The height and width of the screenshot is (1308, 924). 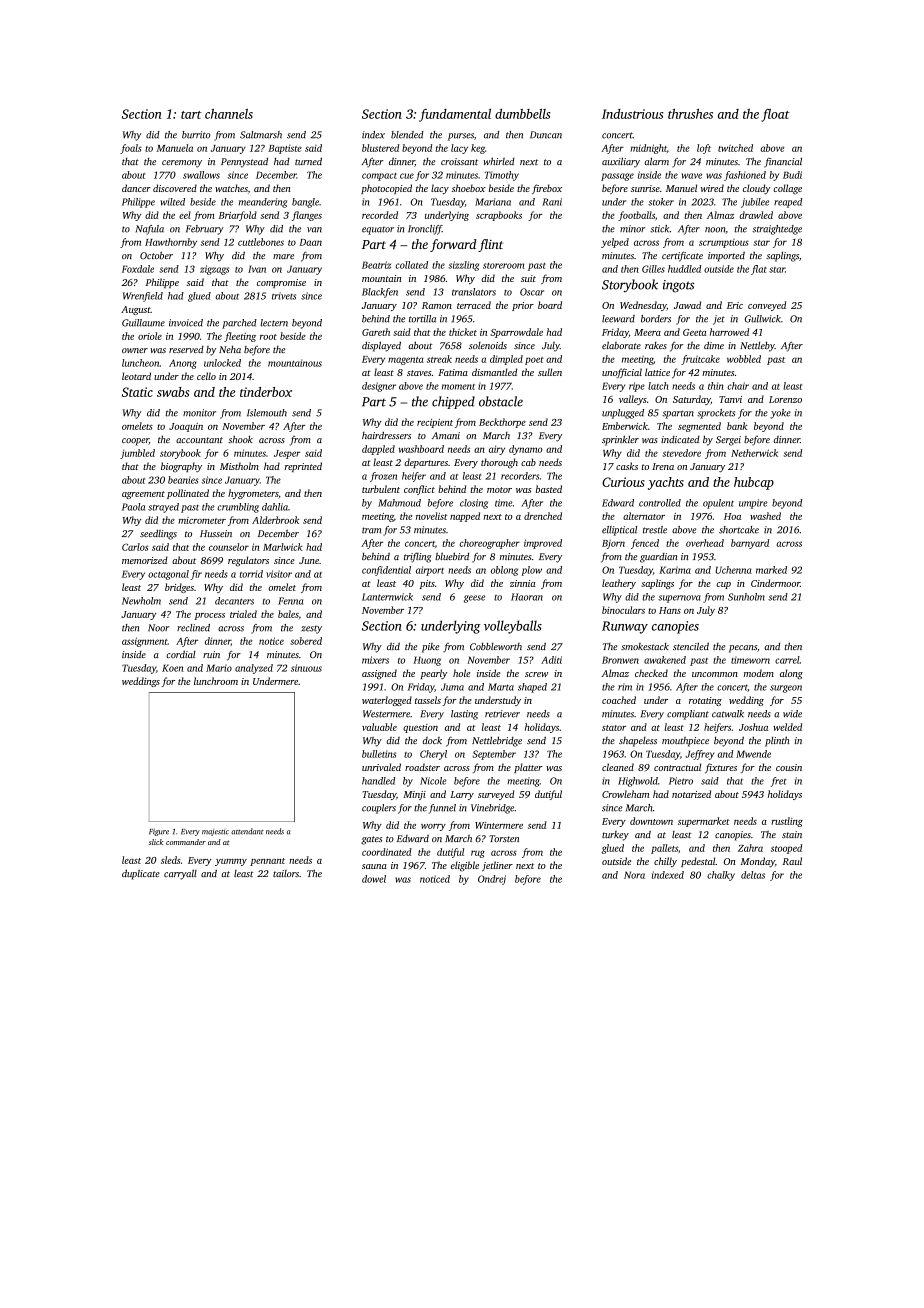 What do you see at coordinates (522, 114) in the screenshot?
I see `dumbbells` at bounding box center [522, 114].
